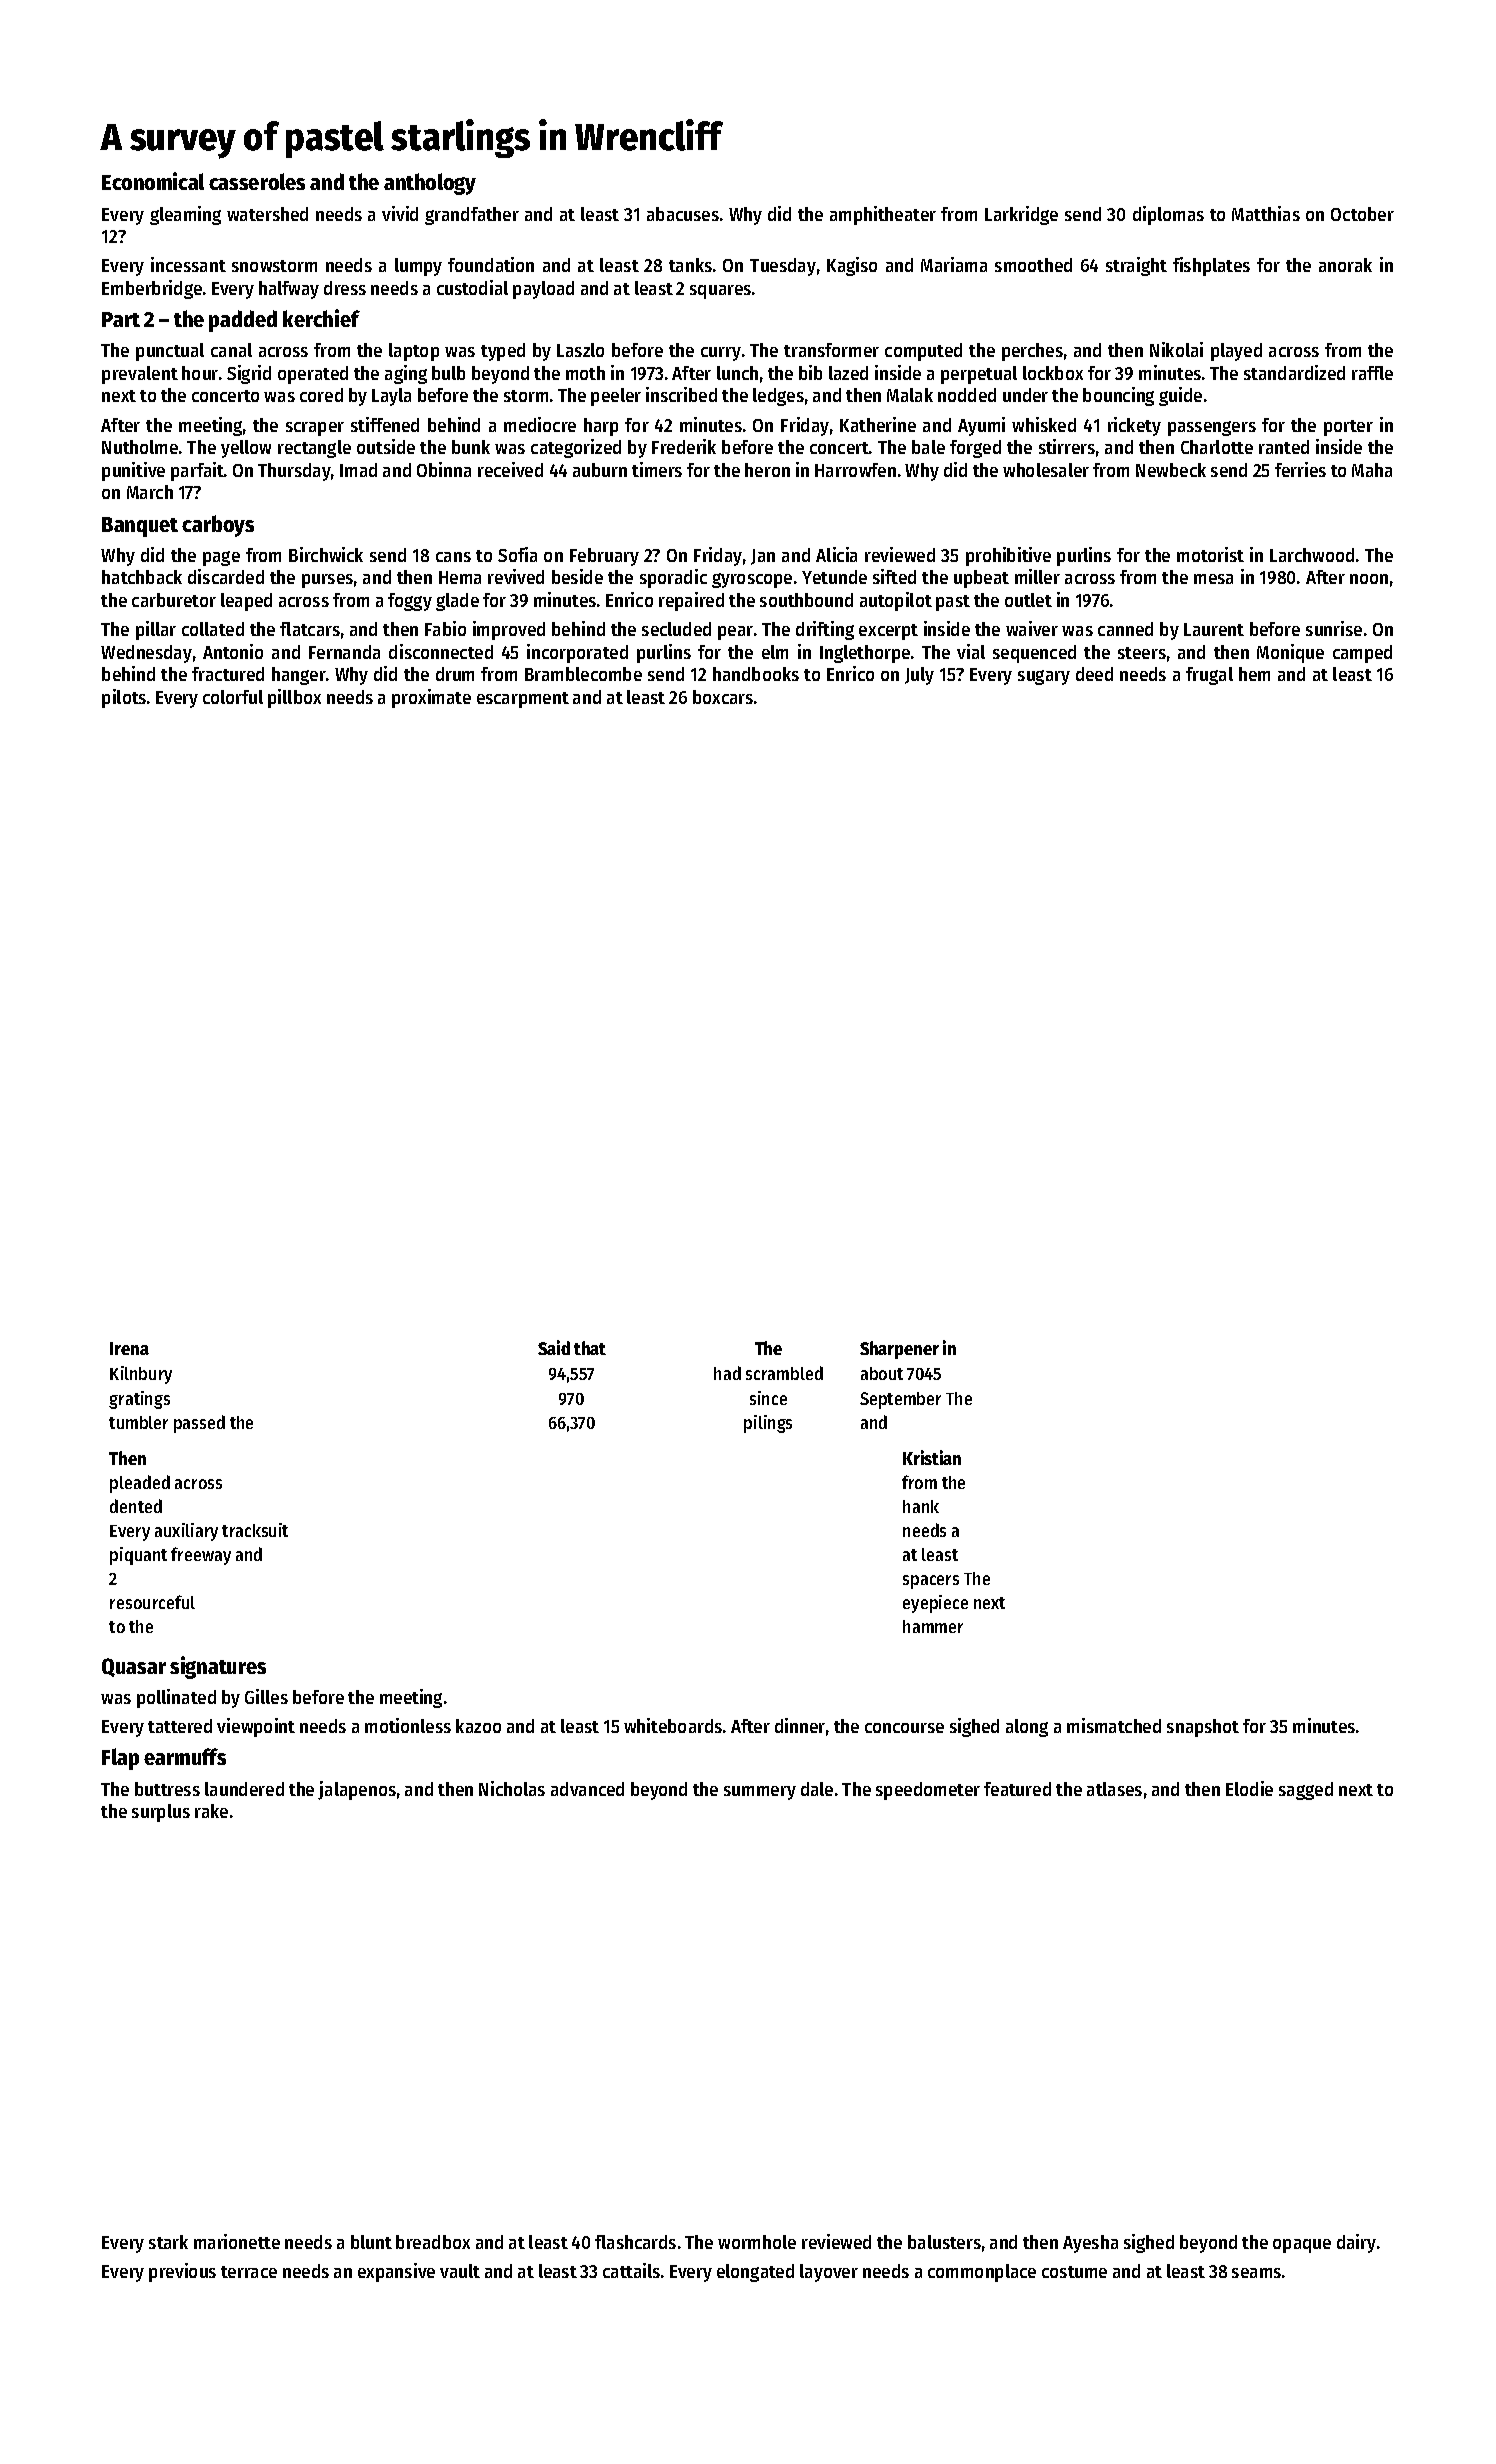  I want to click on anthology, so click(430, 184).
